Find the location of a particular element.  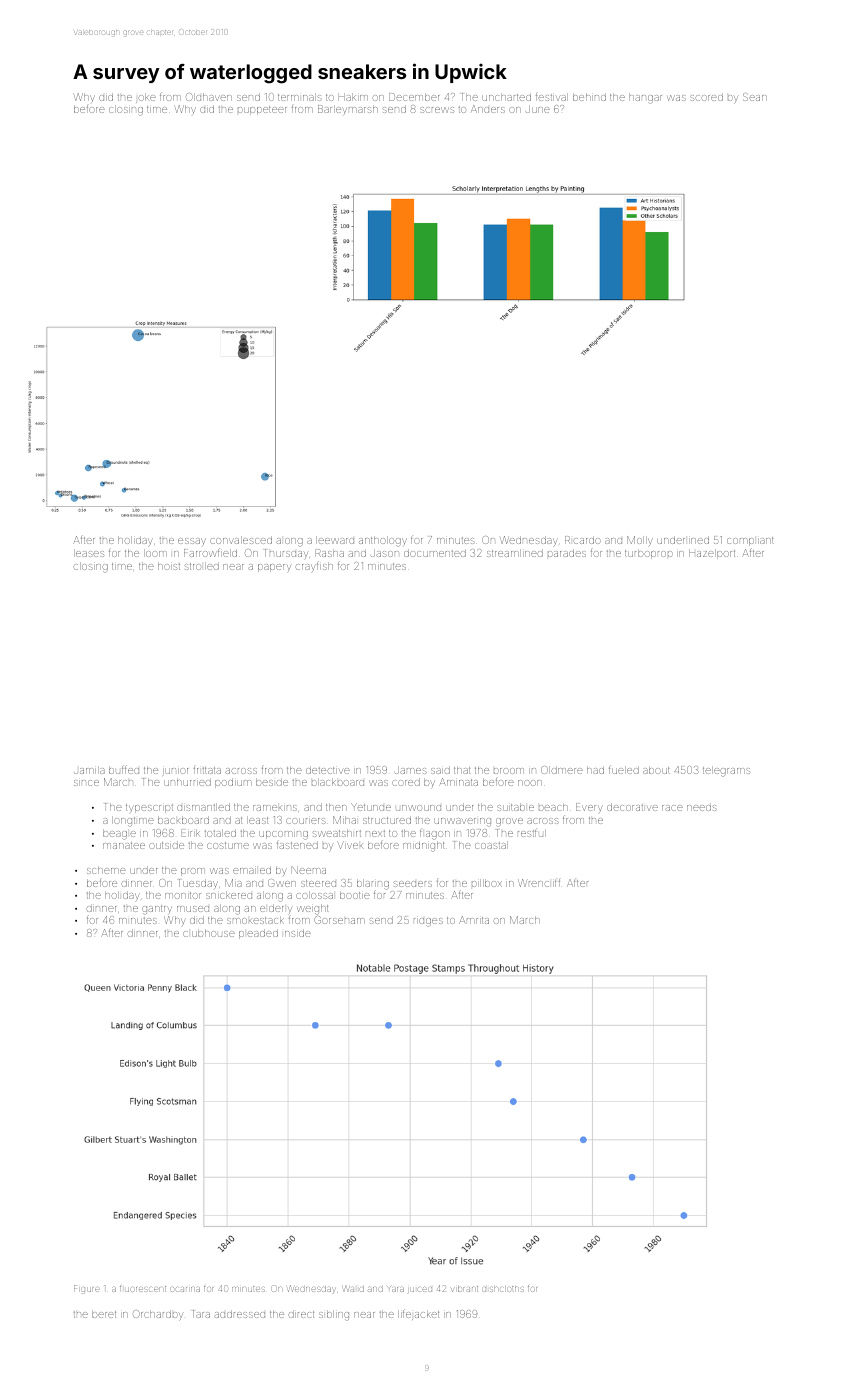

strolled is located at coordinates (202, 566).
